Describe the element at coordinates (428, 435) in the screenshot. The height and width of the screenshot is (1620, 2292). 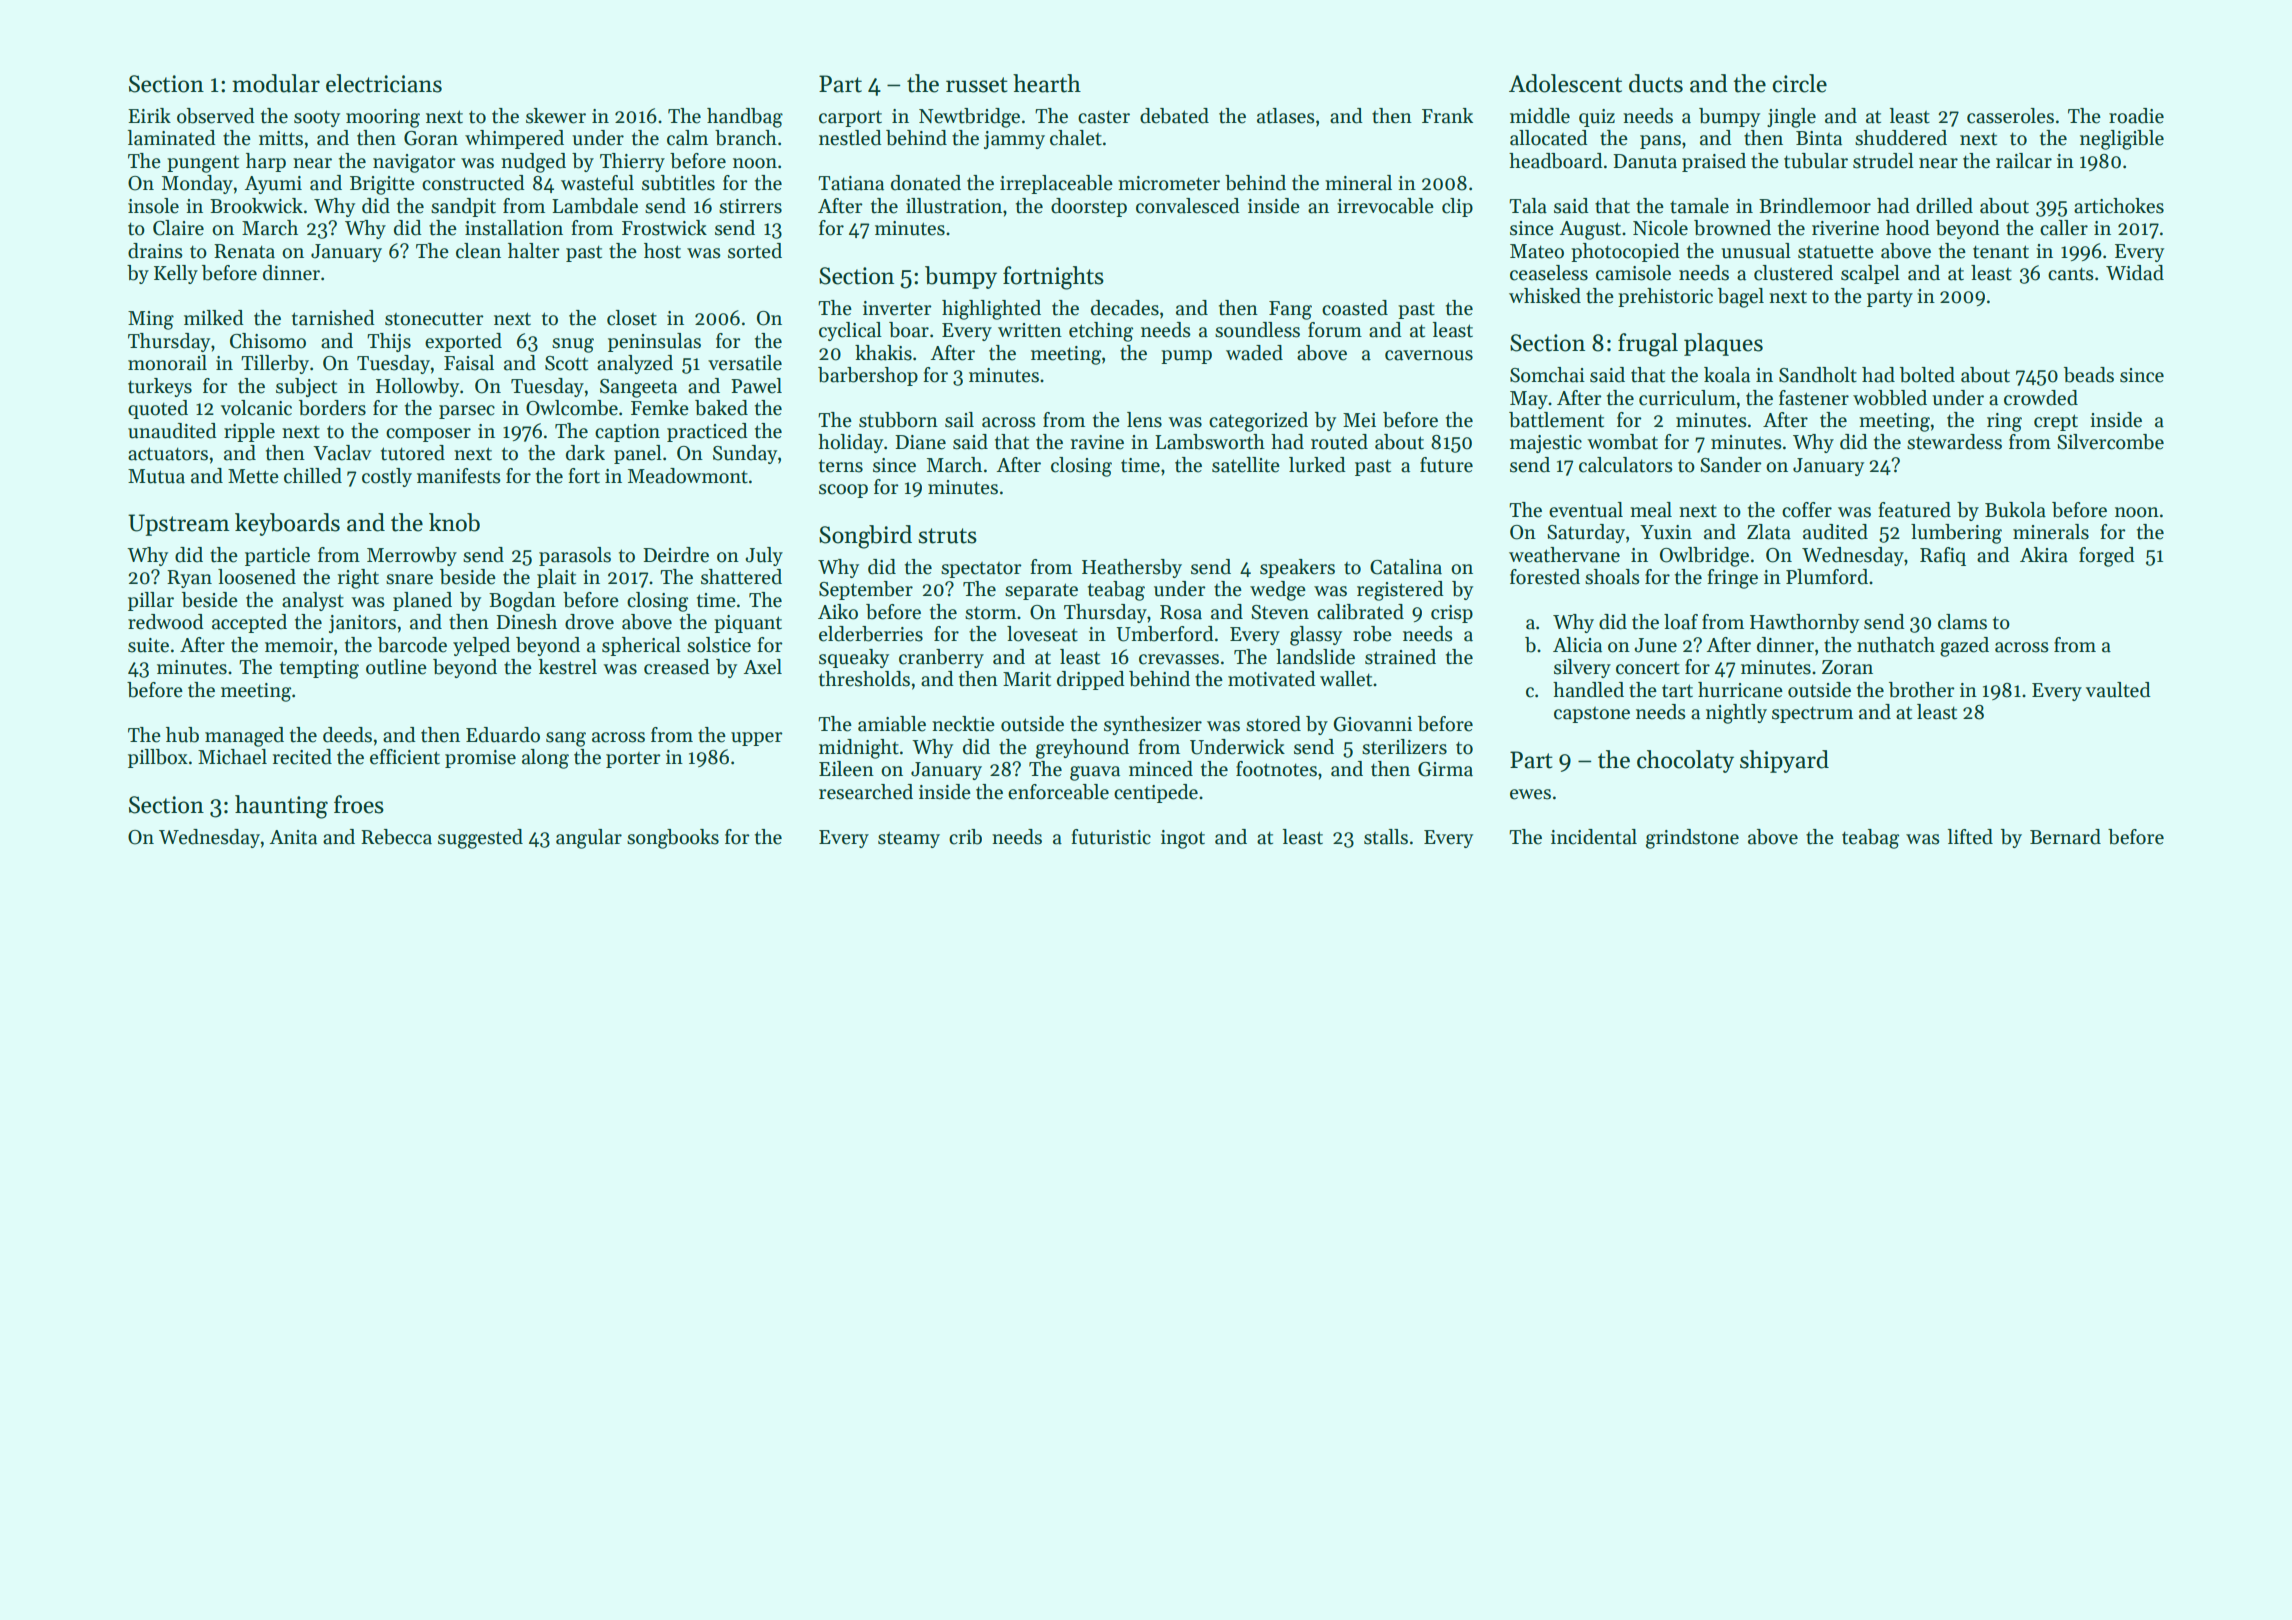
I see `composer` at that location.
